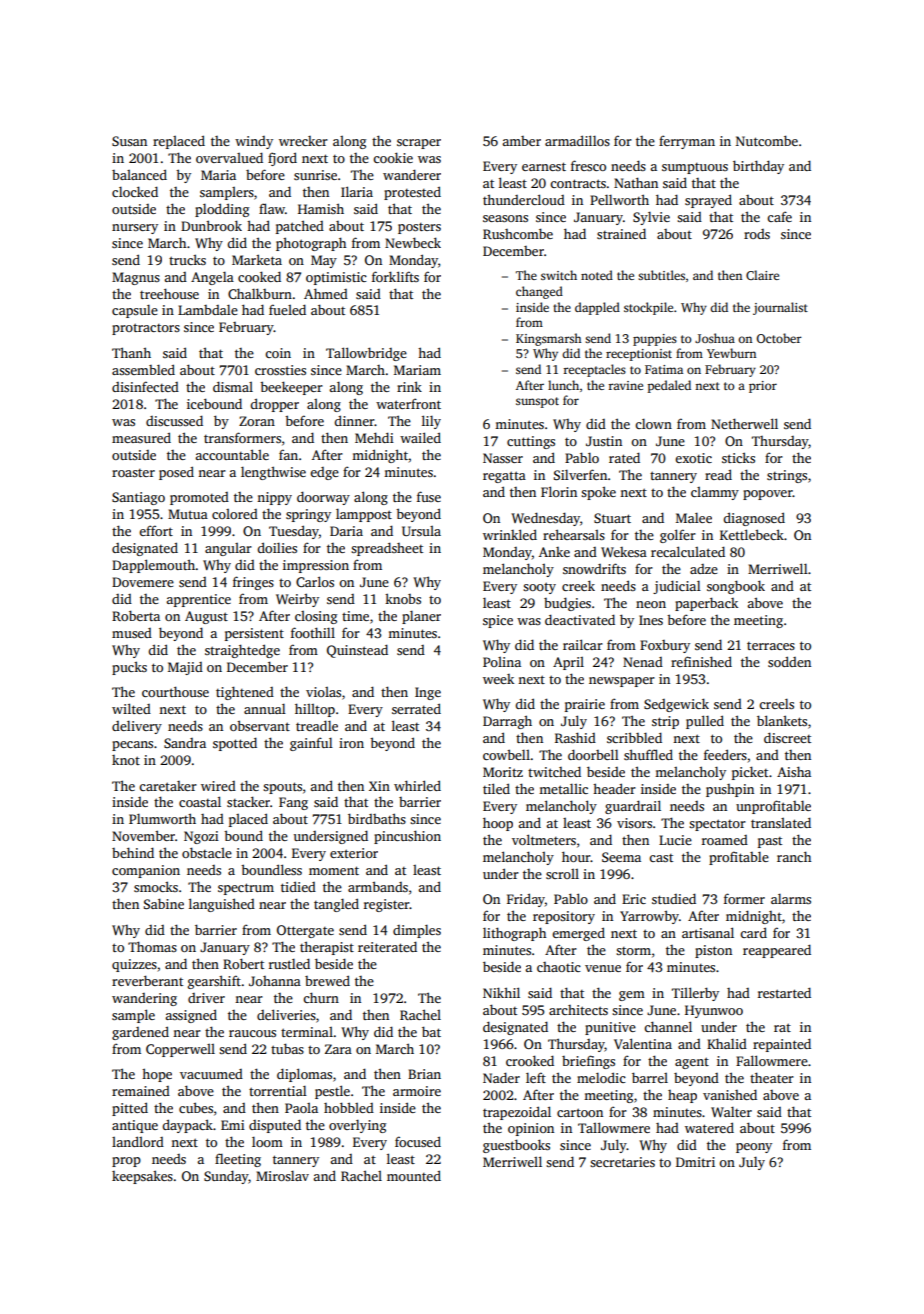 This screenshot has height=1314, width=924. I want to click on changed, so click(539, 292).
